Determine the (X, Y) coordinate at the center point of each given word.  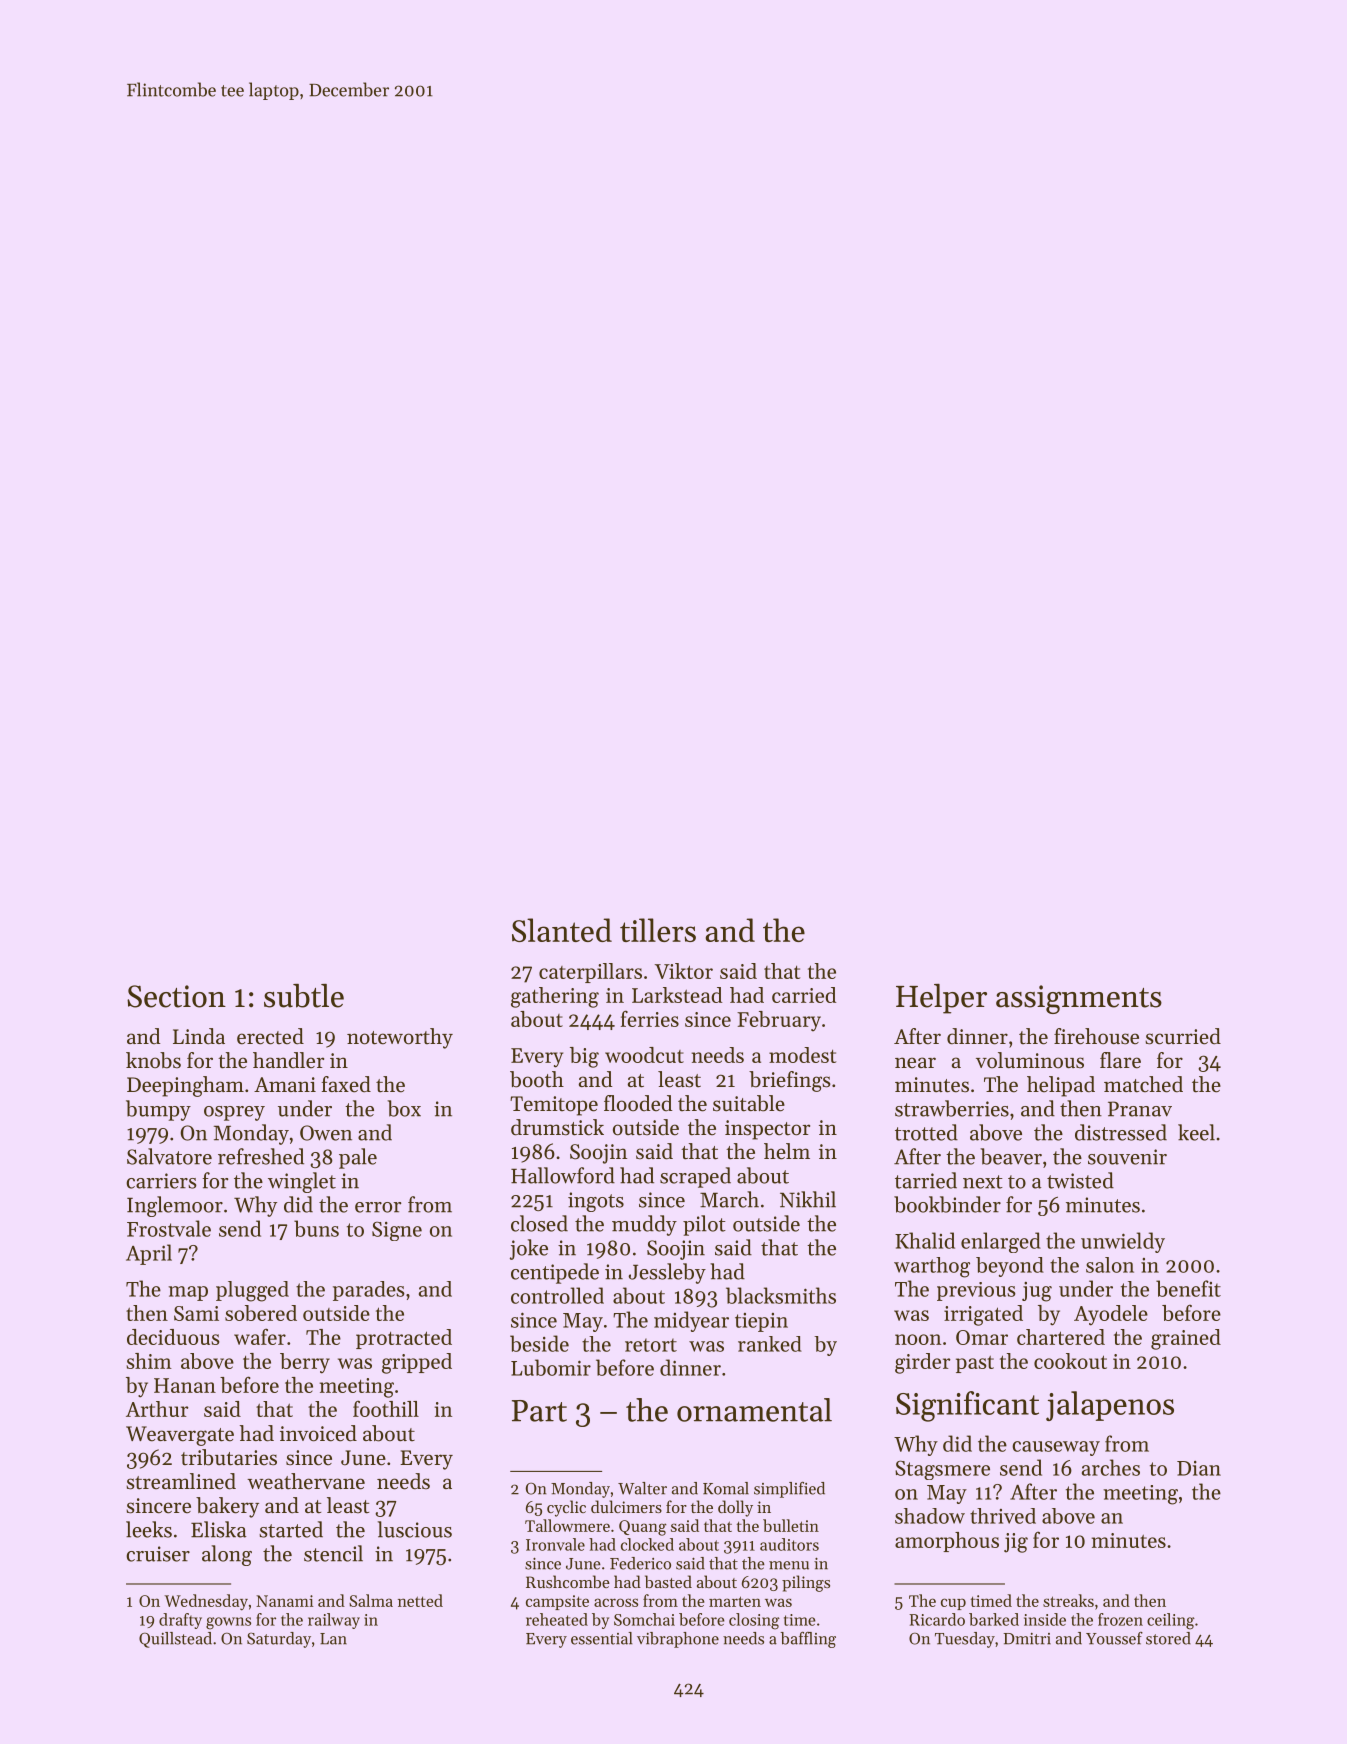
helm (787, 1151)
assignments (1079, 999)
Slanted (562, 930)
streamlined (181, 1481)
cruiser (158, 1554)
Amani (285, 1084)
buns (316, 1228)
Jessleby (667, 1273)
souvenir (1127, 1157)
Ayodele (1111, 1315)
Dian (1199, 1468)
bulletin (791, 1525)
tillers (658, 930)
